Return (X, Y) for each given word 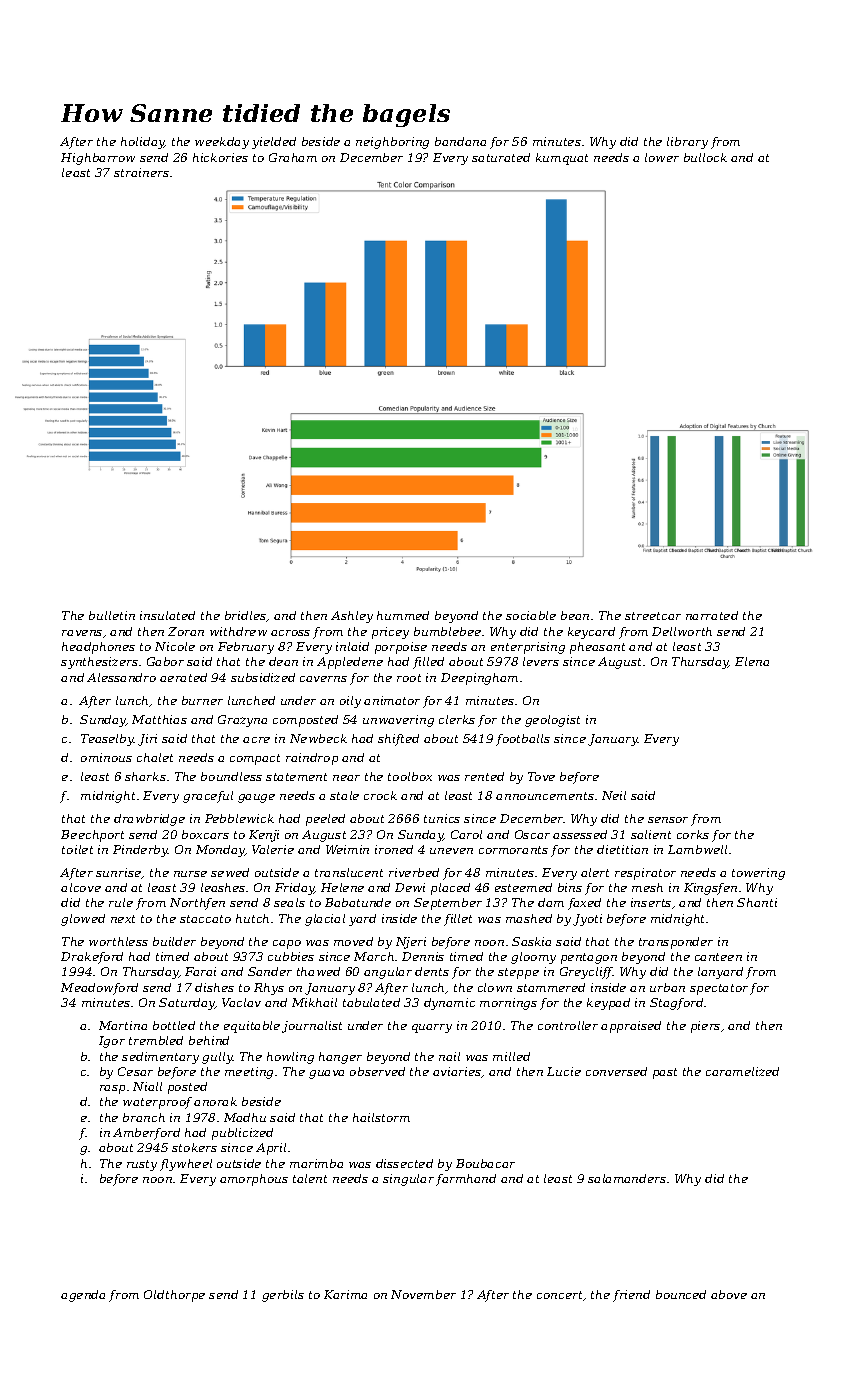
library (687, 143)
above (729, 1294)
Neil (614, 795)
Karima (345, 1294)
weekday (222, 143)
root (409, 678)
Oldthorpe (174, 1296)
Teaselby (107, 740)
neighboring (392, 143)
